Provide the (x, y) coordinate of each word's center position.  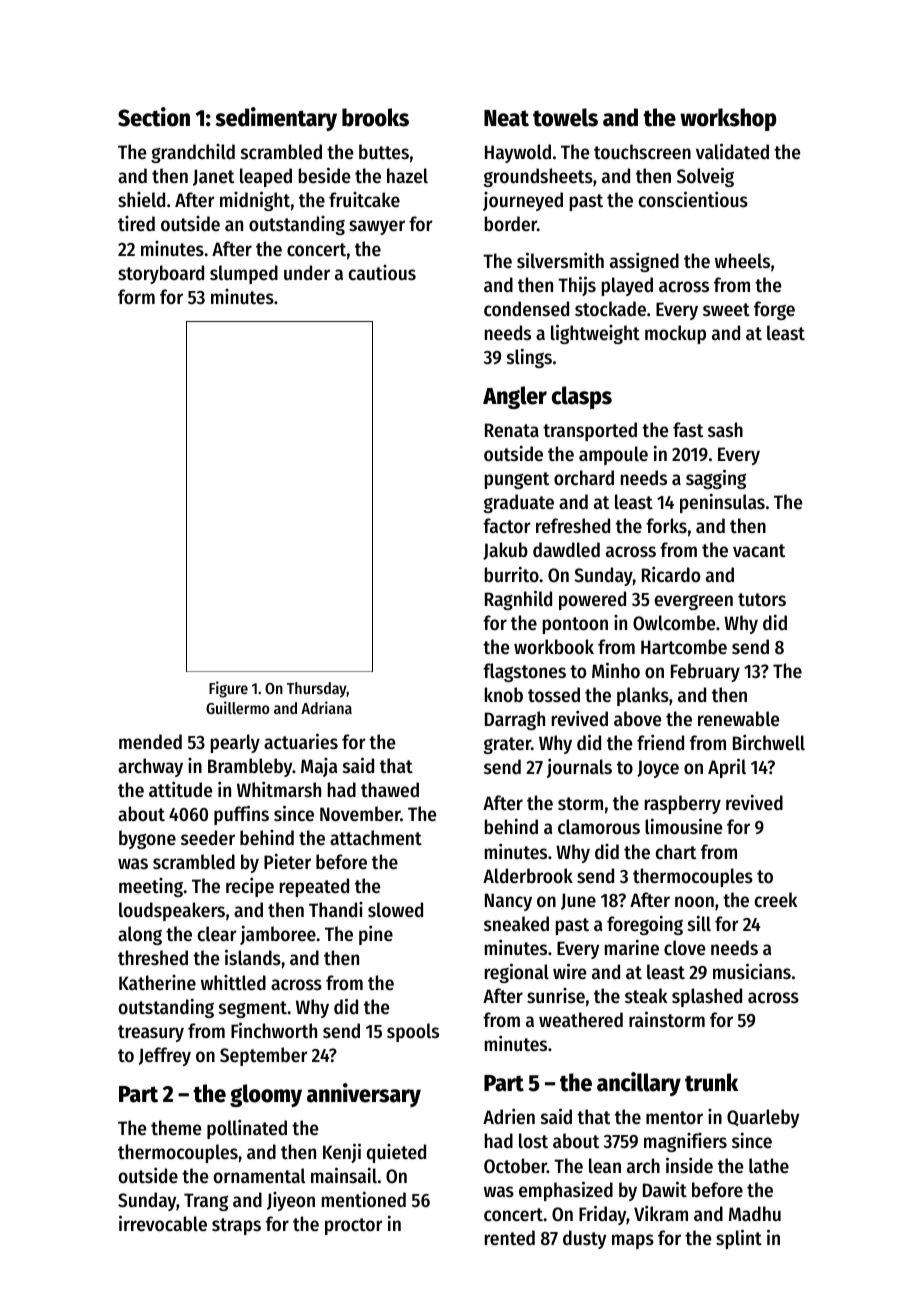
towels (565, 117)
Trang (206, 1202)
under (307, 273)
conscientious (693, 199)
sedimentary (276, 119)
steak (646, 996)
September (263, 1056)
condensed (526, 309)
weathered (581, 1020)
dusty (584, 1239)
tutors (762, 599)
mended (150, 742)
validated (732, 151)
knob (504, 694)
